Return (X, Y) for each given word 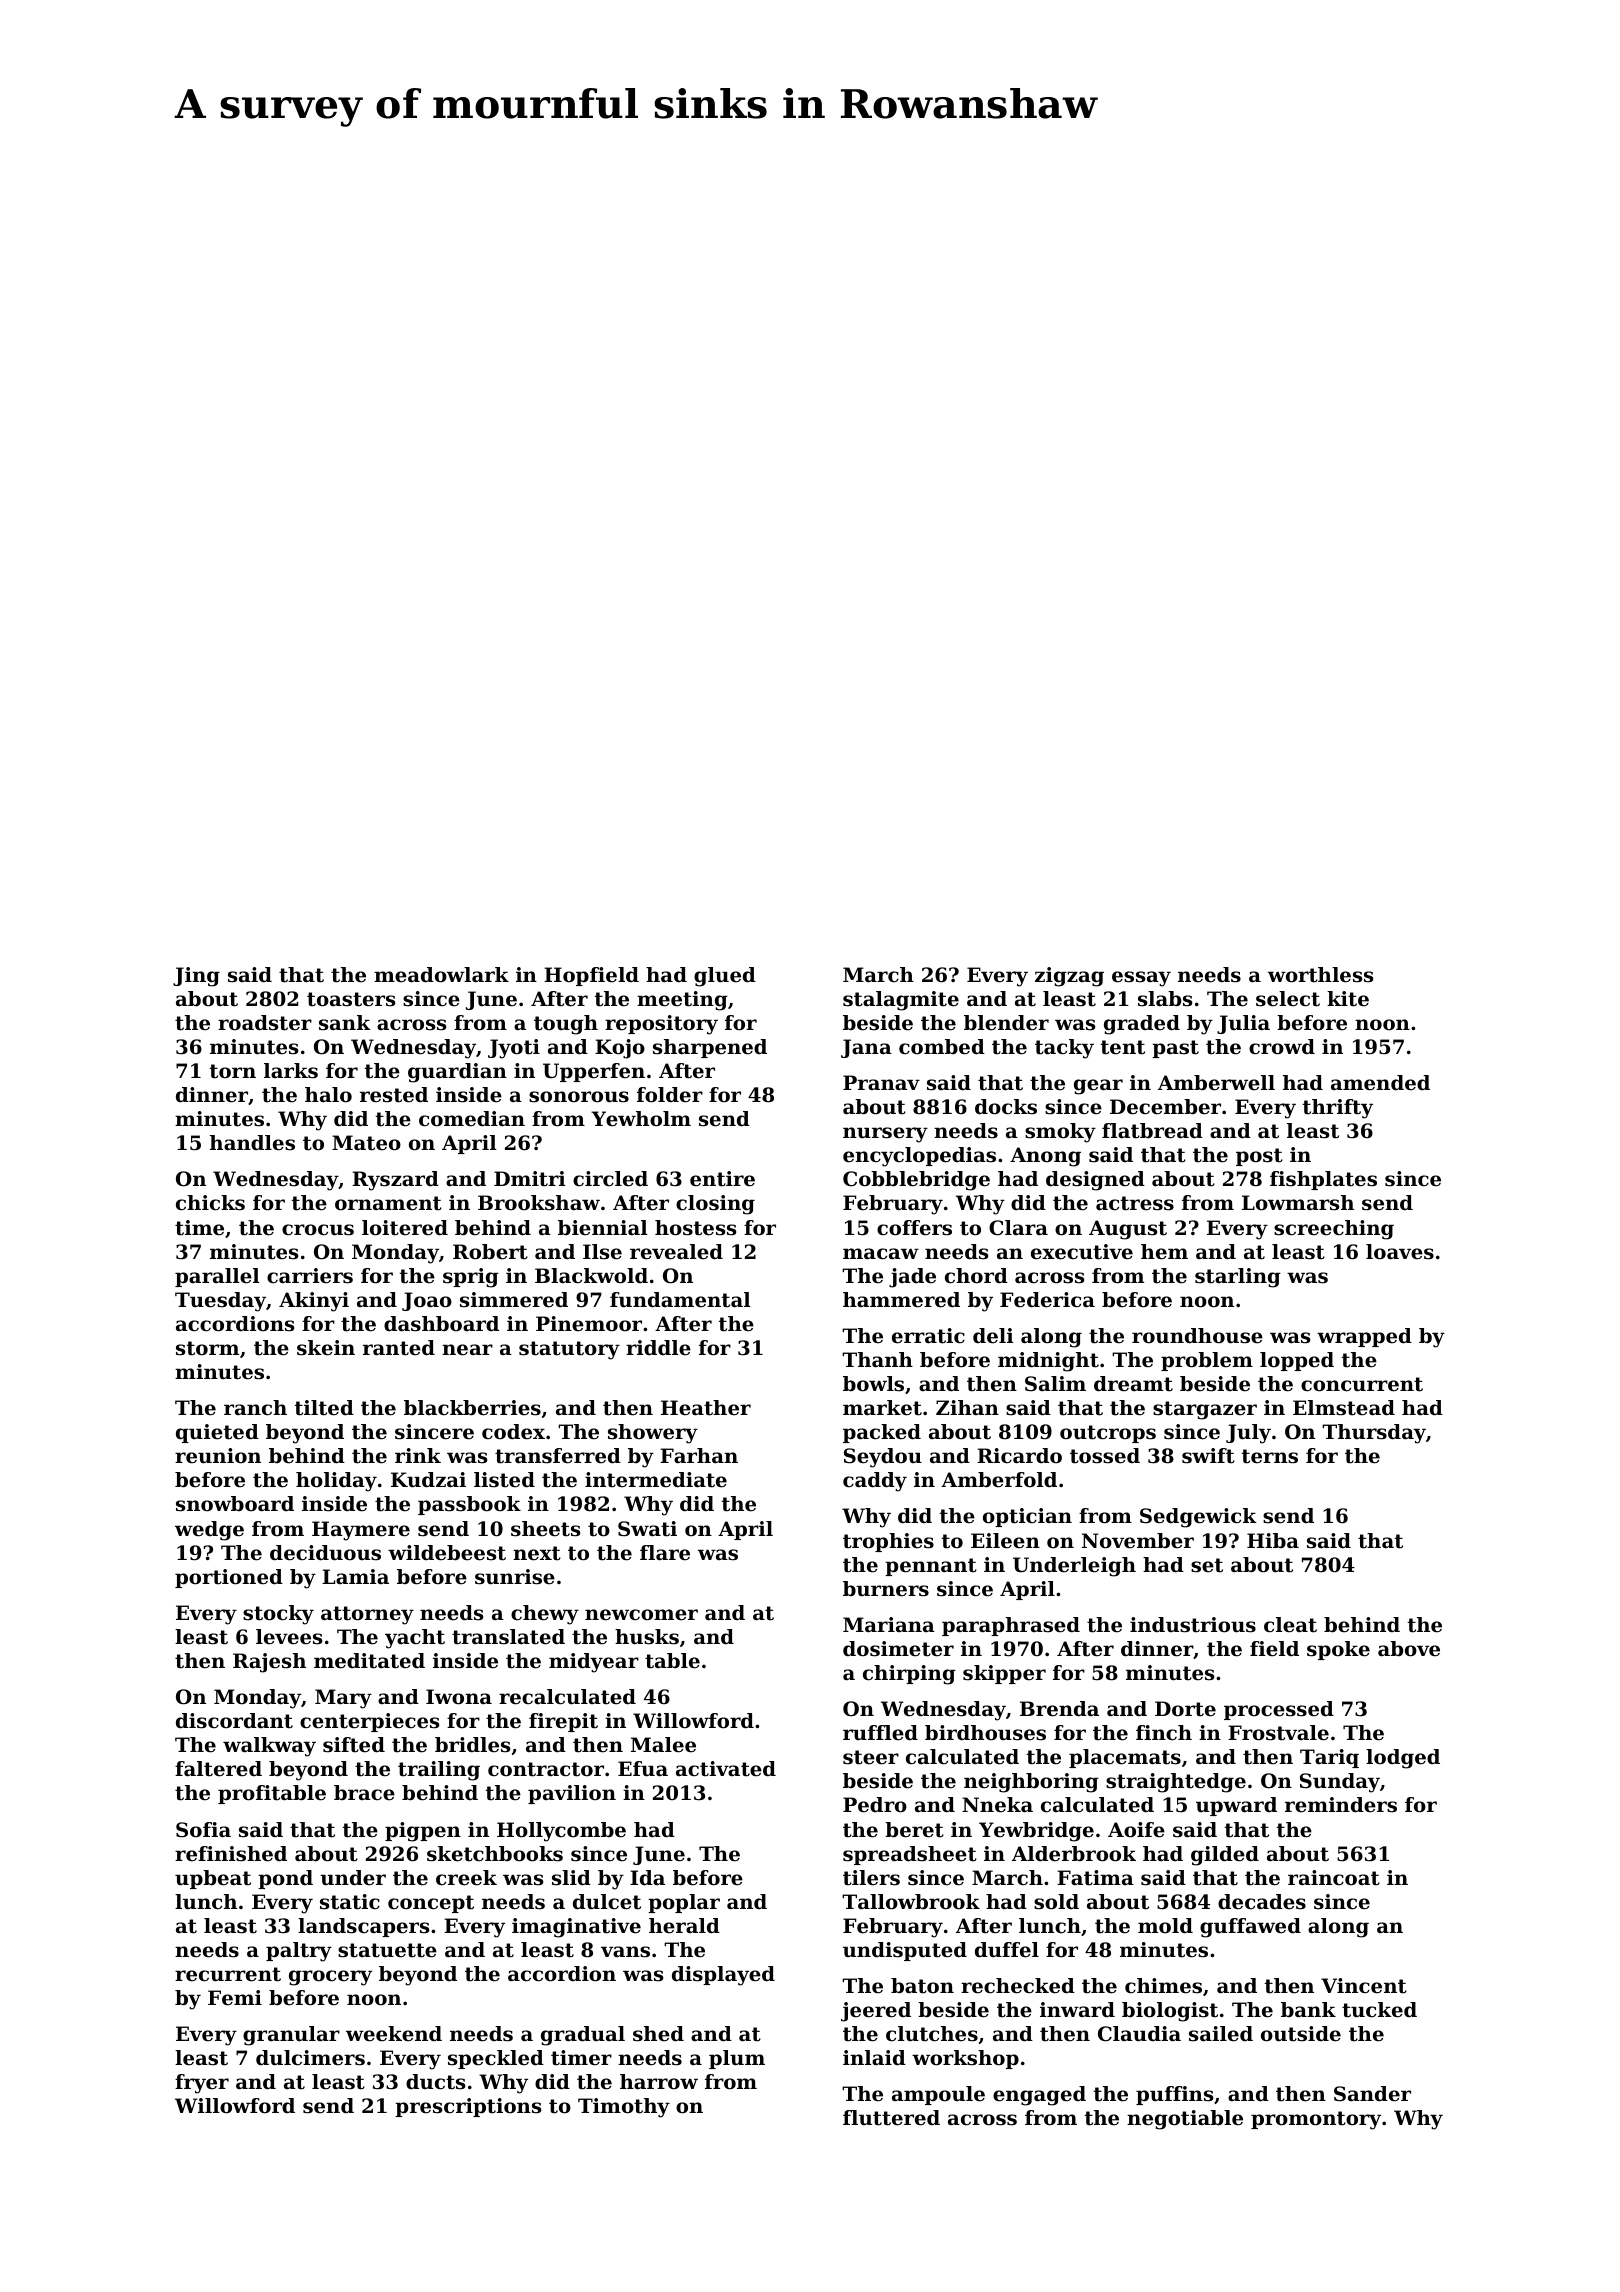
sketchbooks (495, 1854)
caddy (875, 1482)
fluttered (891, 2118)
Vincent (1364, 1986)
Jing (196, 977)
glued (725, 977)
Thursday (1374, 1434)
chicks (210, 1203)
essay (1141, 979)
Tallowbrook (911, 1902)
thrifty (1338, 1109)
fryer (202, 2084)
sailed (1221, 2034)
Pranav (881, 1082)
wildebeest (447, 1553)
